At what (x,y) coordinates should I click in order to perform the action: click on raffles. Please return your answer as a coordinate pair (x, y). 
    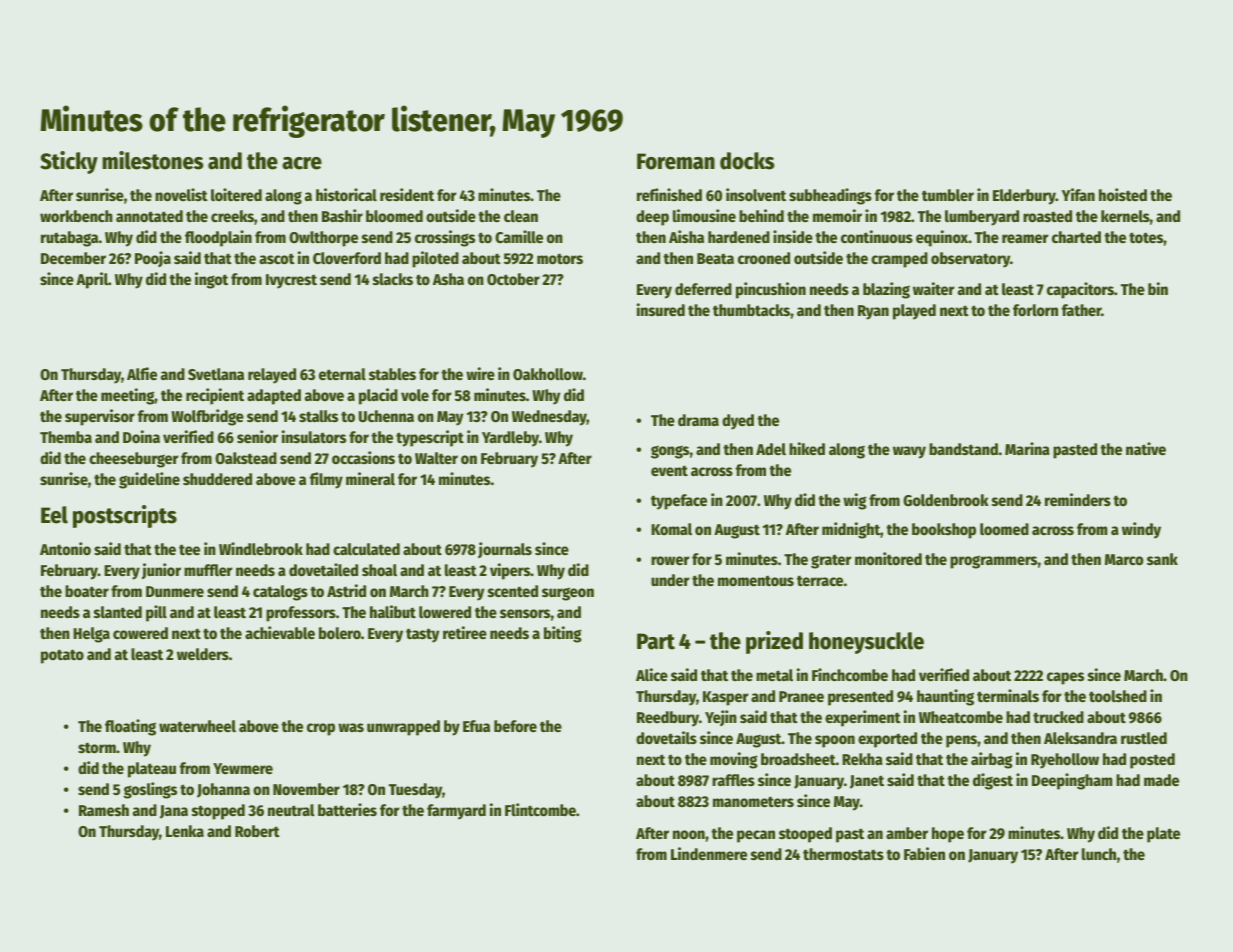
    Looking at the image, I should click on (733, 780).
